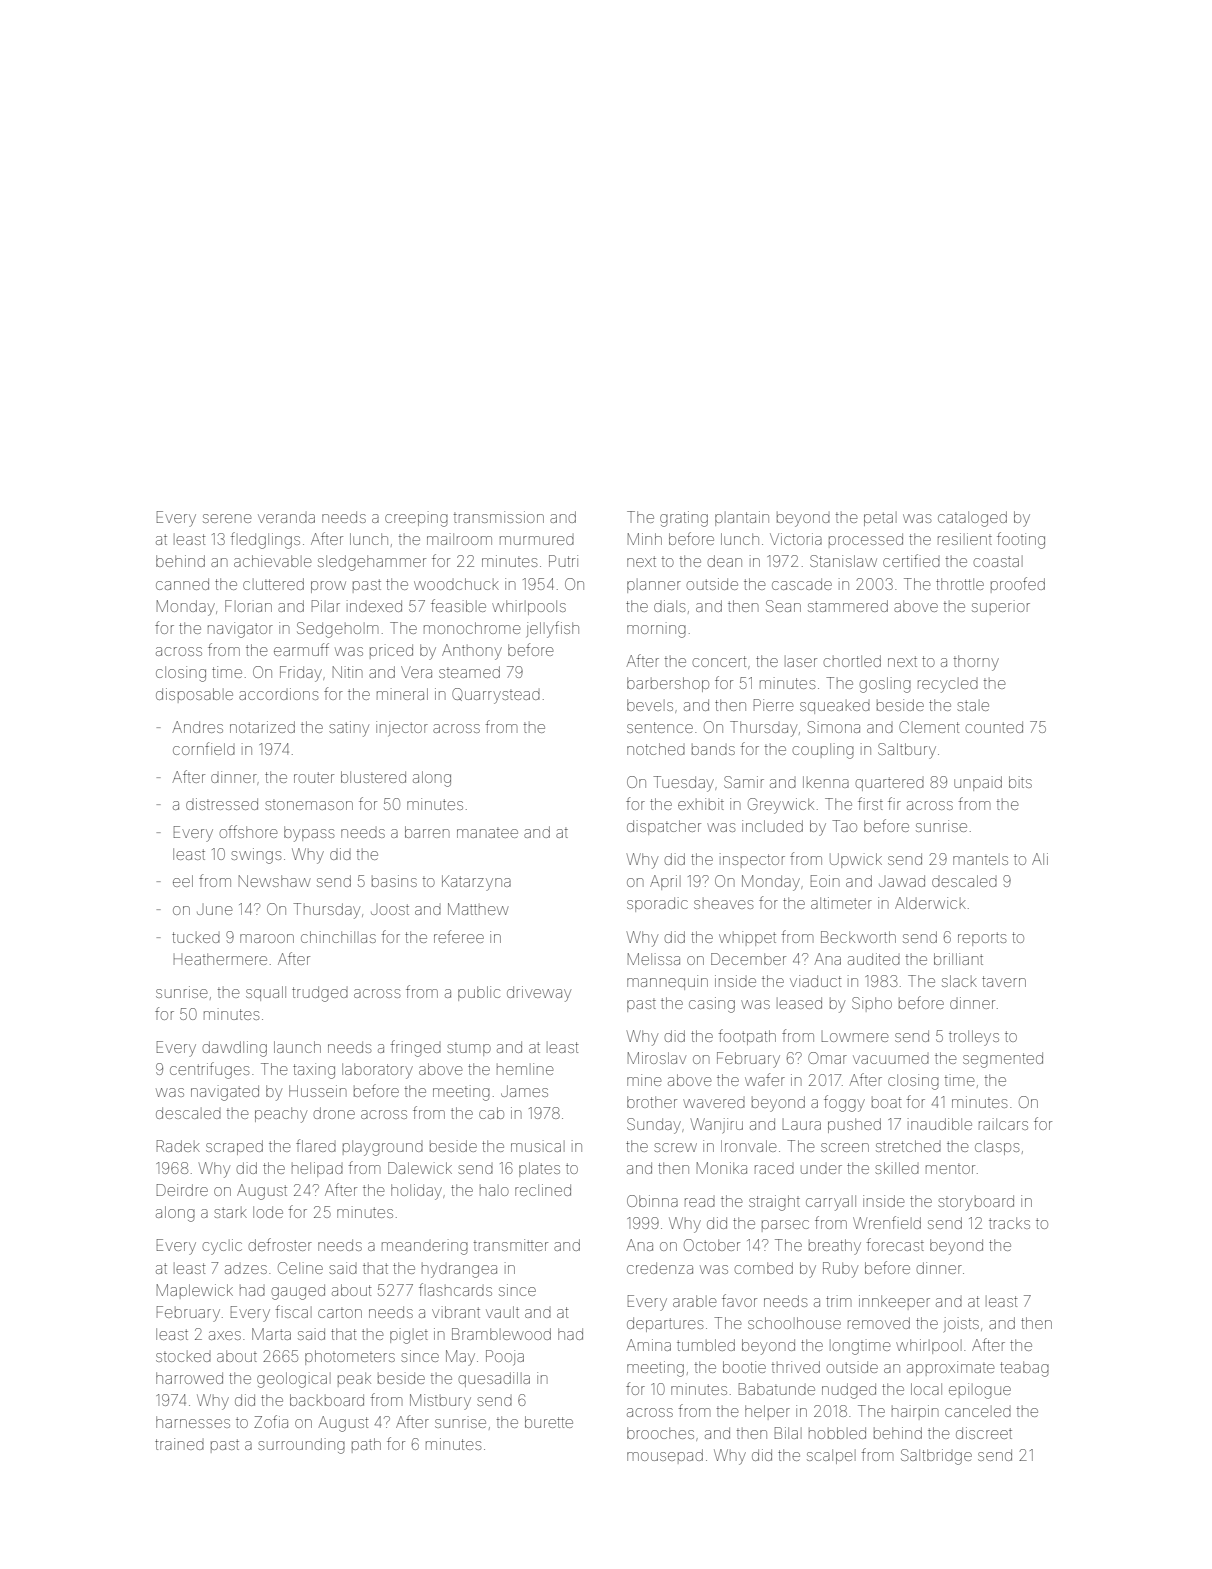 The height and width of the screenshot is (1569, 1212). Describe the element at coordinates (652, 1201) in the screenshot. I see `Obinna` at that location.
